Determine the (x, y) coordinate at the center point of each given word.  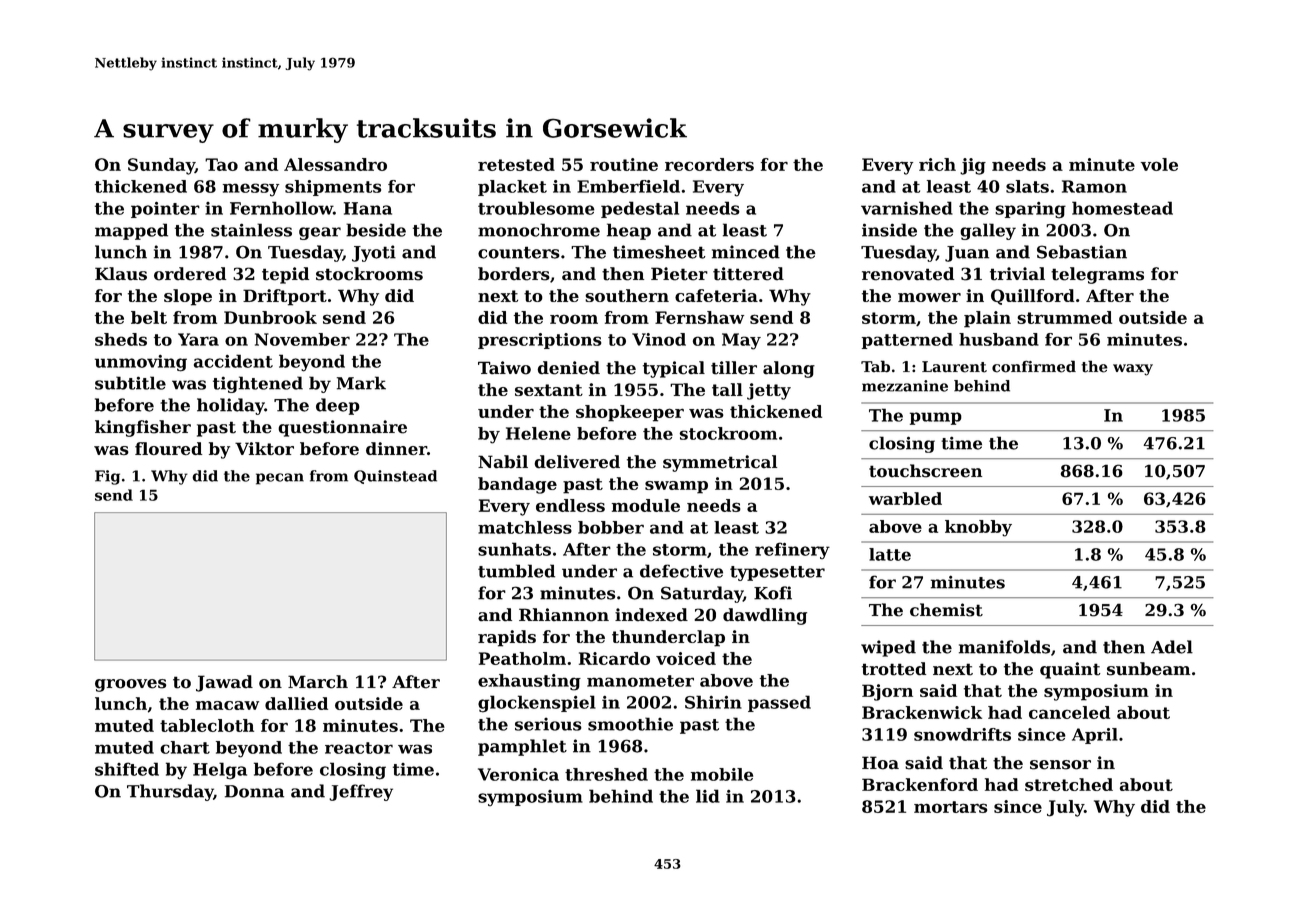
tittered (748, 274)
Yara (198, 339)
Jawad (224, 683)
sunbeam (1148, 669)
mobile (722, 774)
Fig (107, 477)
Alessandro (335, 164)
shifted (127, 769)
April (1095, 736)
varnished (907, 208)
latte (890, 554)
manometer (640, 681)
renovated (908, 274)
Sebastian (1082, 252)
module (646, 505)
